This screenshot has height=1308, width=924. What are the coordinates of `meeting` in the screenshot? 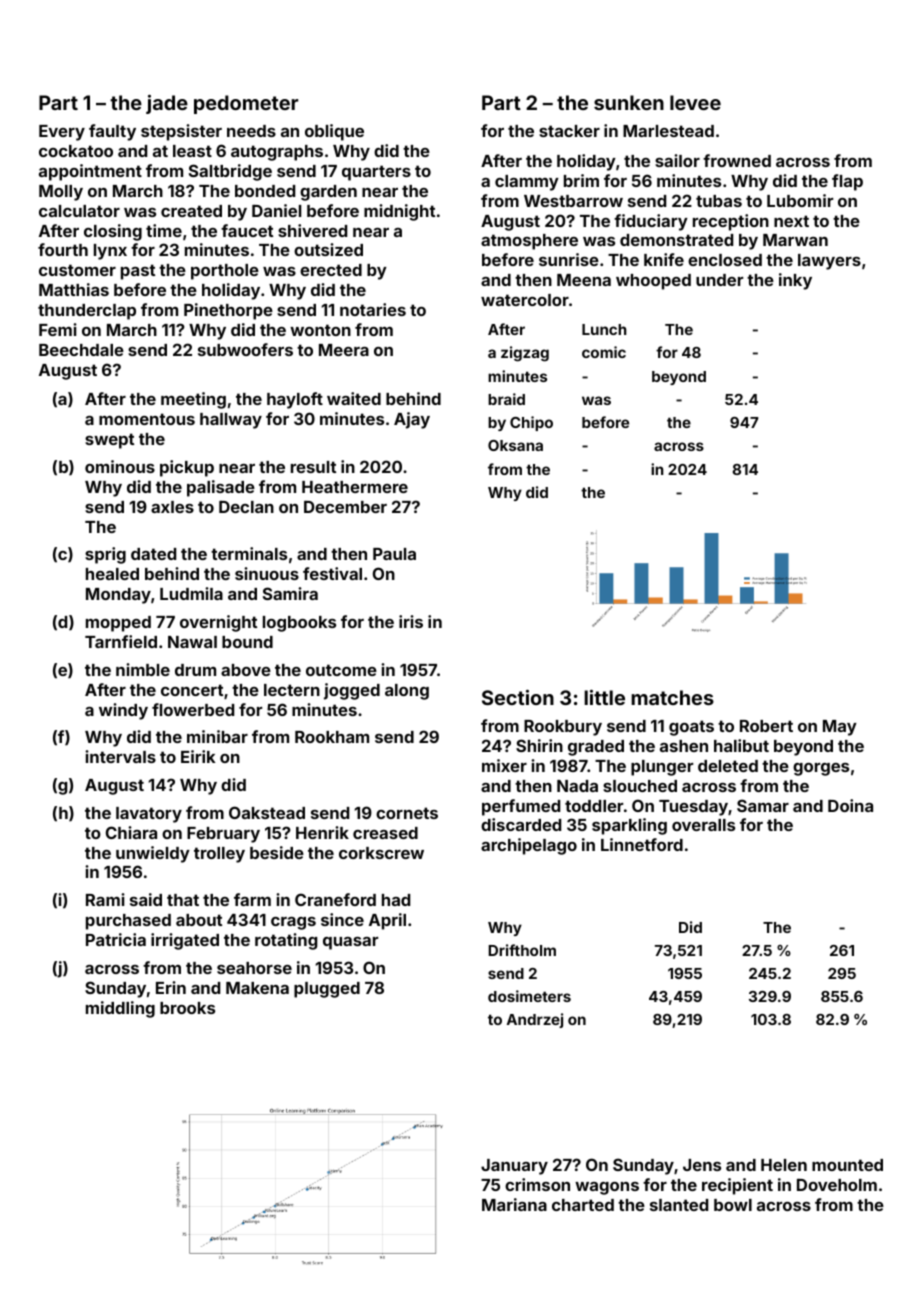 It's located at (193, 400).
